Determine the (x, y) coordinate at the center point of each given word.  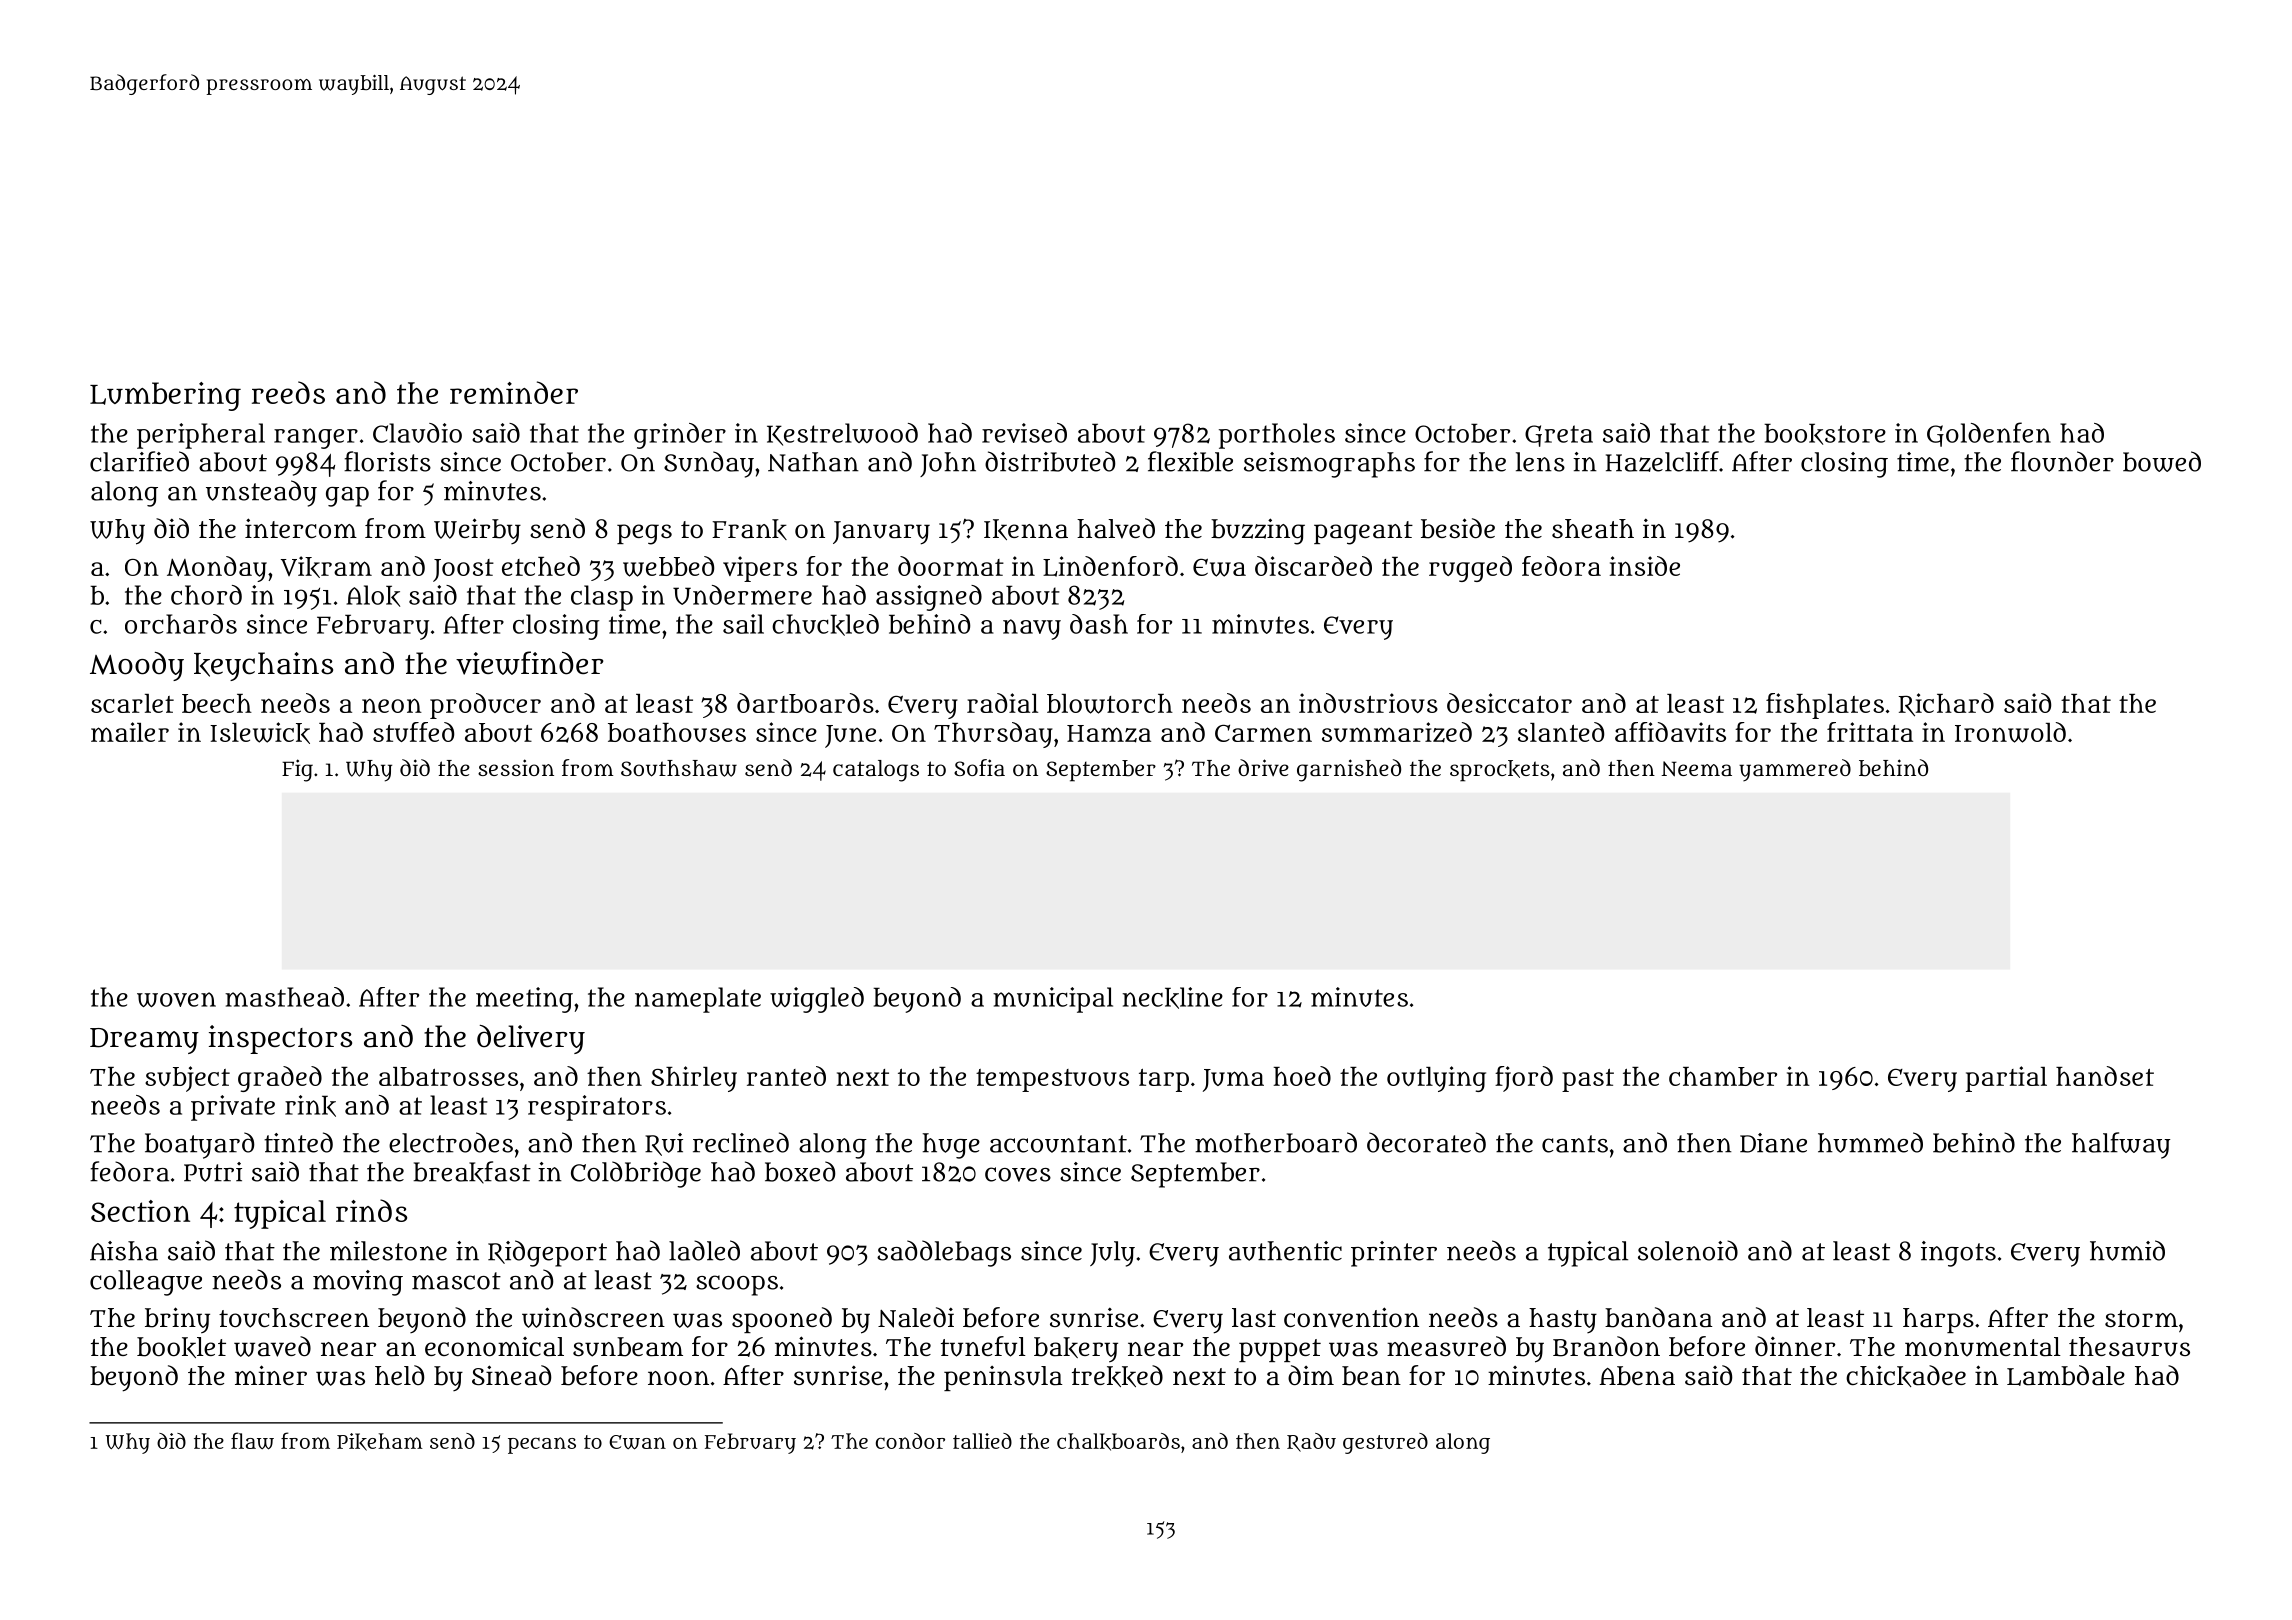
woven (176, 999)
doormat (951, 566)
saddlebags (944, 1253)
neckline (1173, 998)
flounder (2062, 461)
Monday (217, 569)
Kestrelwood (842, 434)
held (399, 1375)
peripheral (201, 436)
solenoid (1688, 1250)
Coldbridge (636, 1174)
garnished (1349, 770)
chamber (1723, 1076)
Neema (1696, 769)
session (516, 767)
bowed (2162, 461)
